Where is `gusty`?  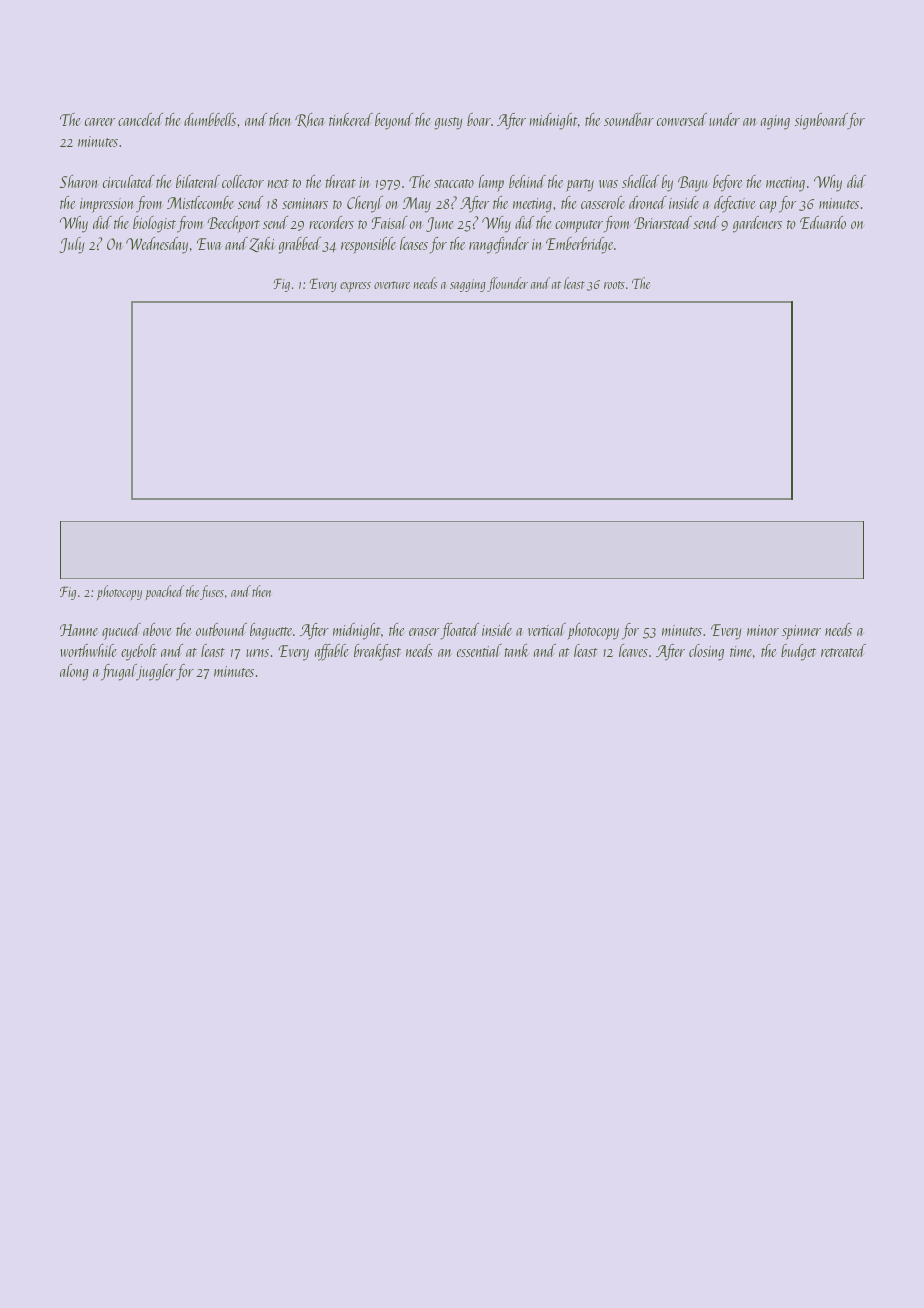 gusty is located at coordinates (449, 123).
